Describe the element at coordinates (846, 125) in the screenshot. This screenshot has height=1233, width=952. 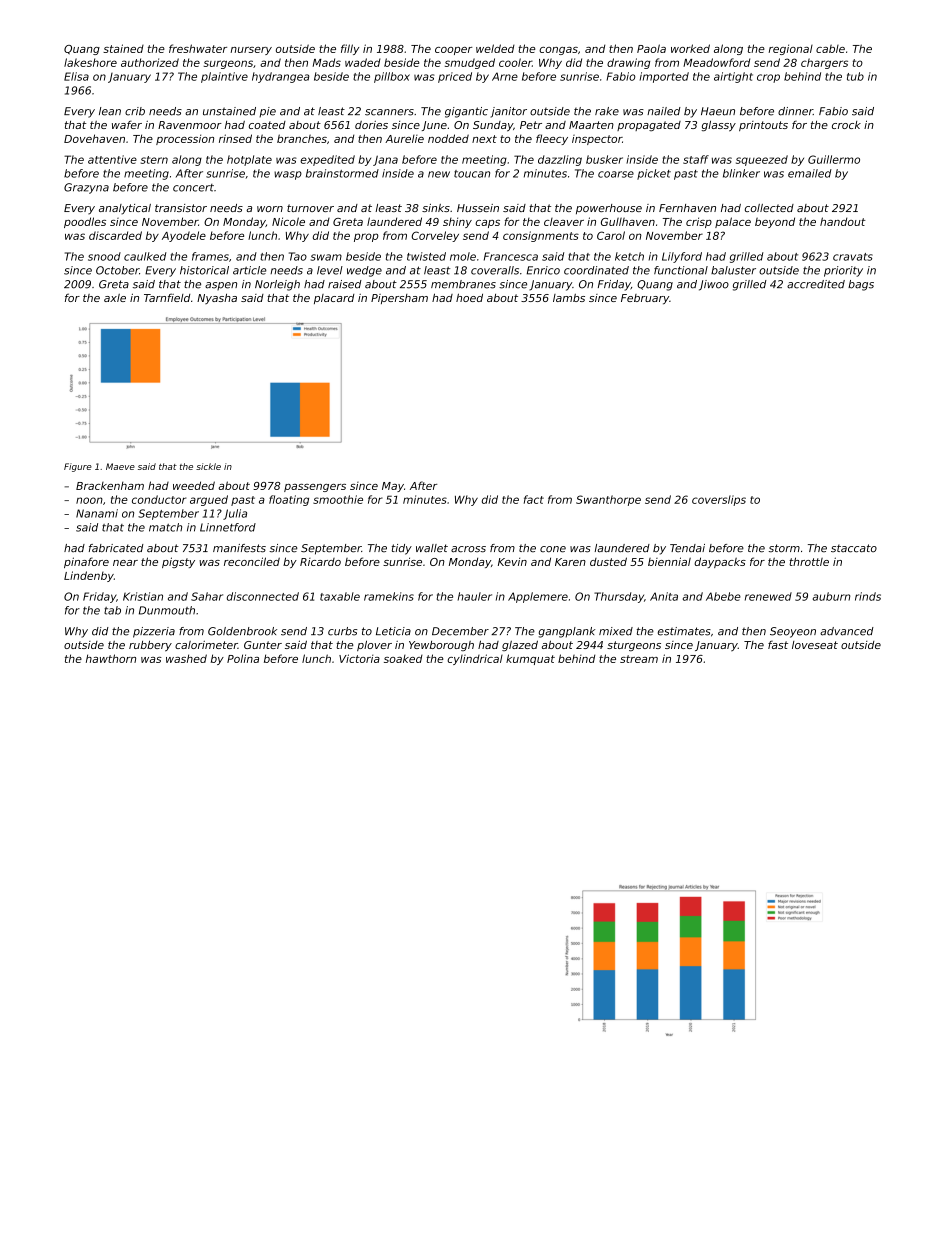
I see `crock` at that location.
